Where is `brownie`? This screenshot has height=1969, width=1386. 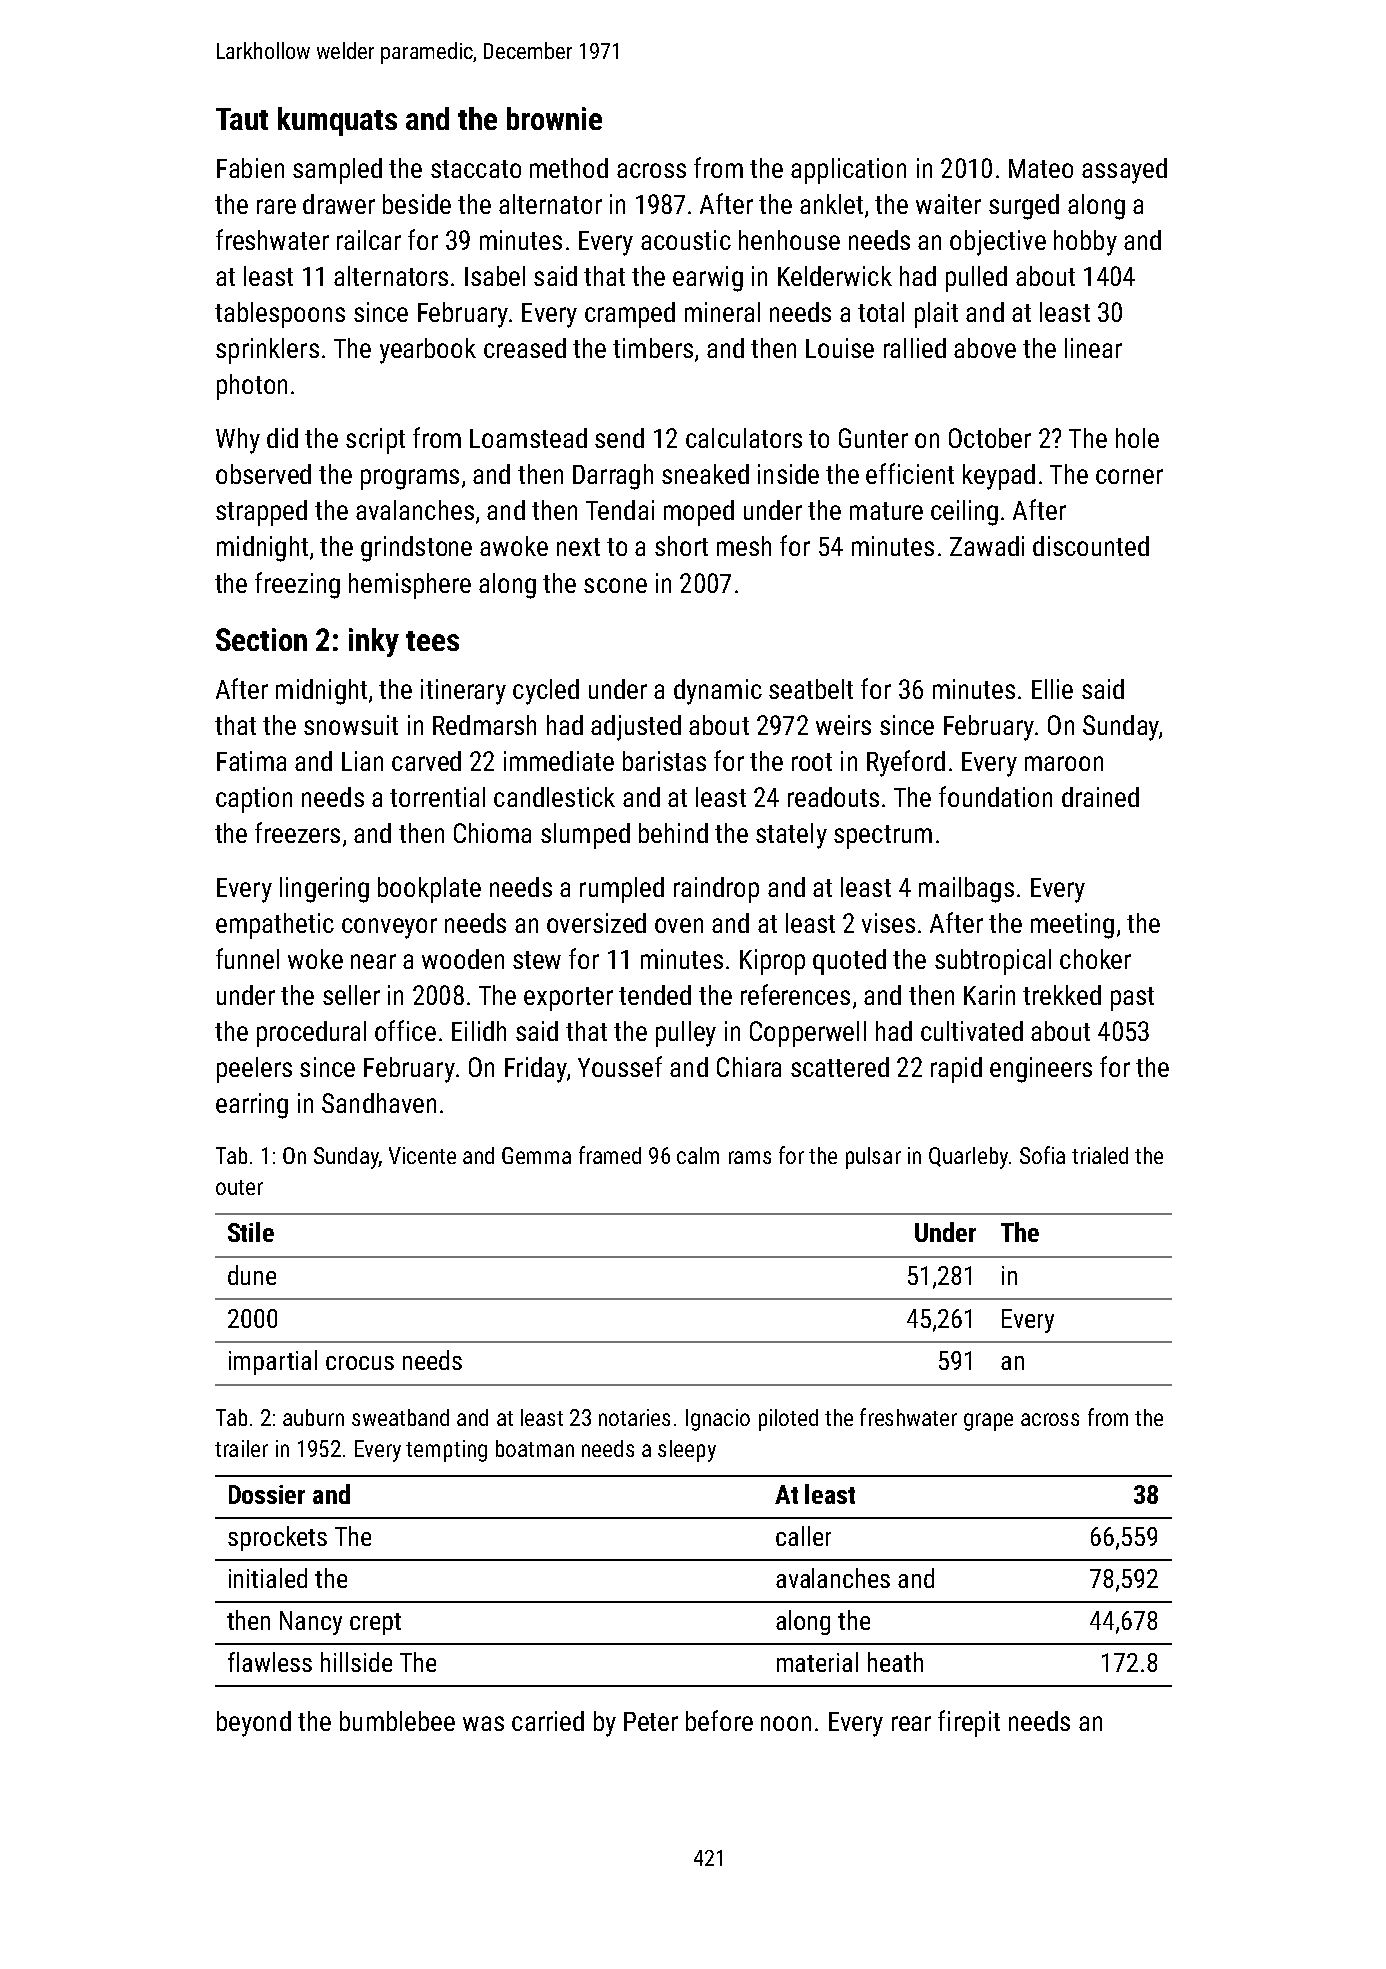 brownie is located at coordinates (554, 118).
